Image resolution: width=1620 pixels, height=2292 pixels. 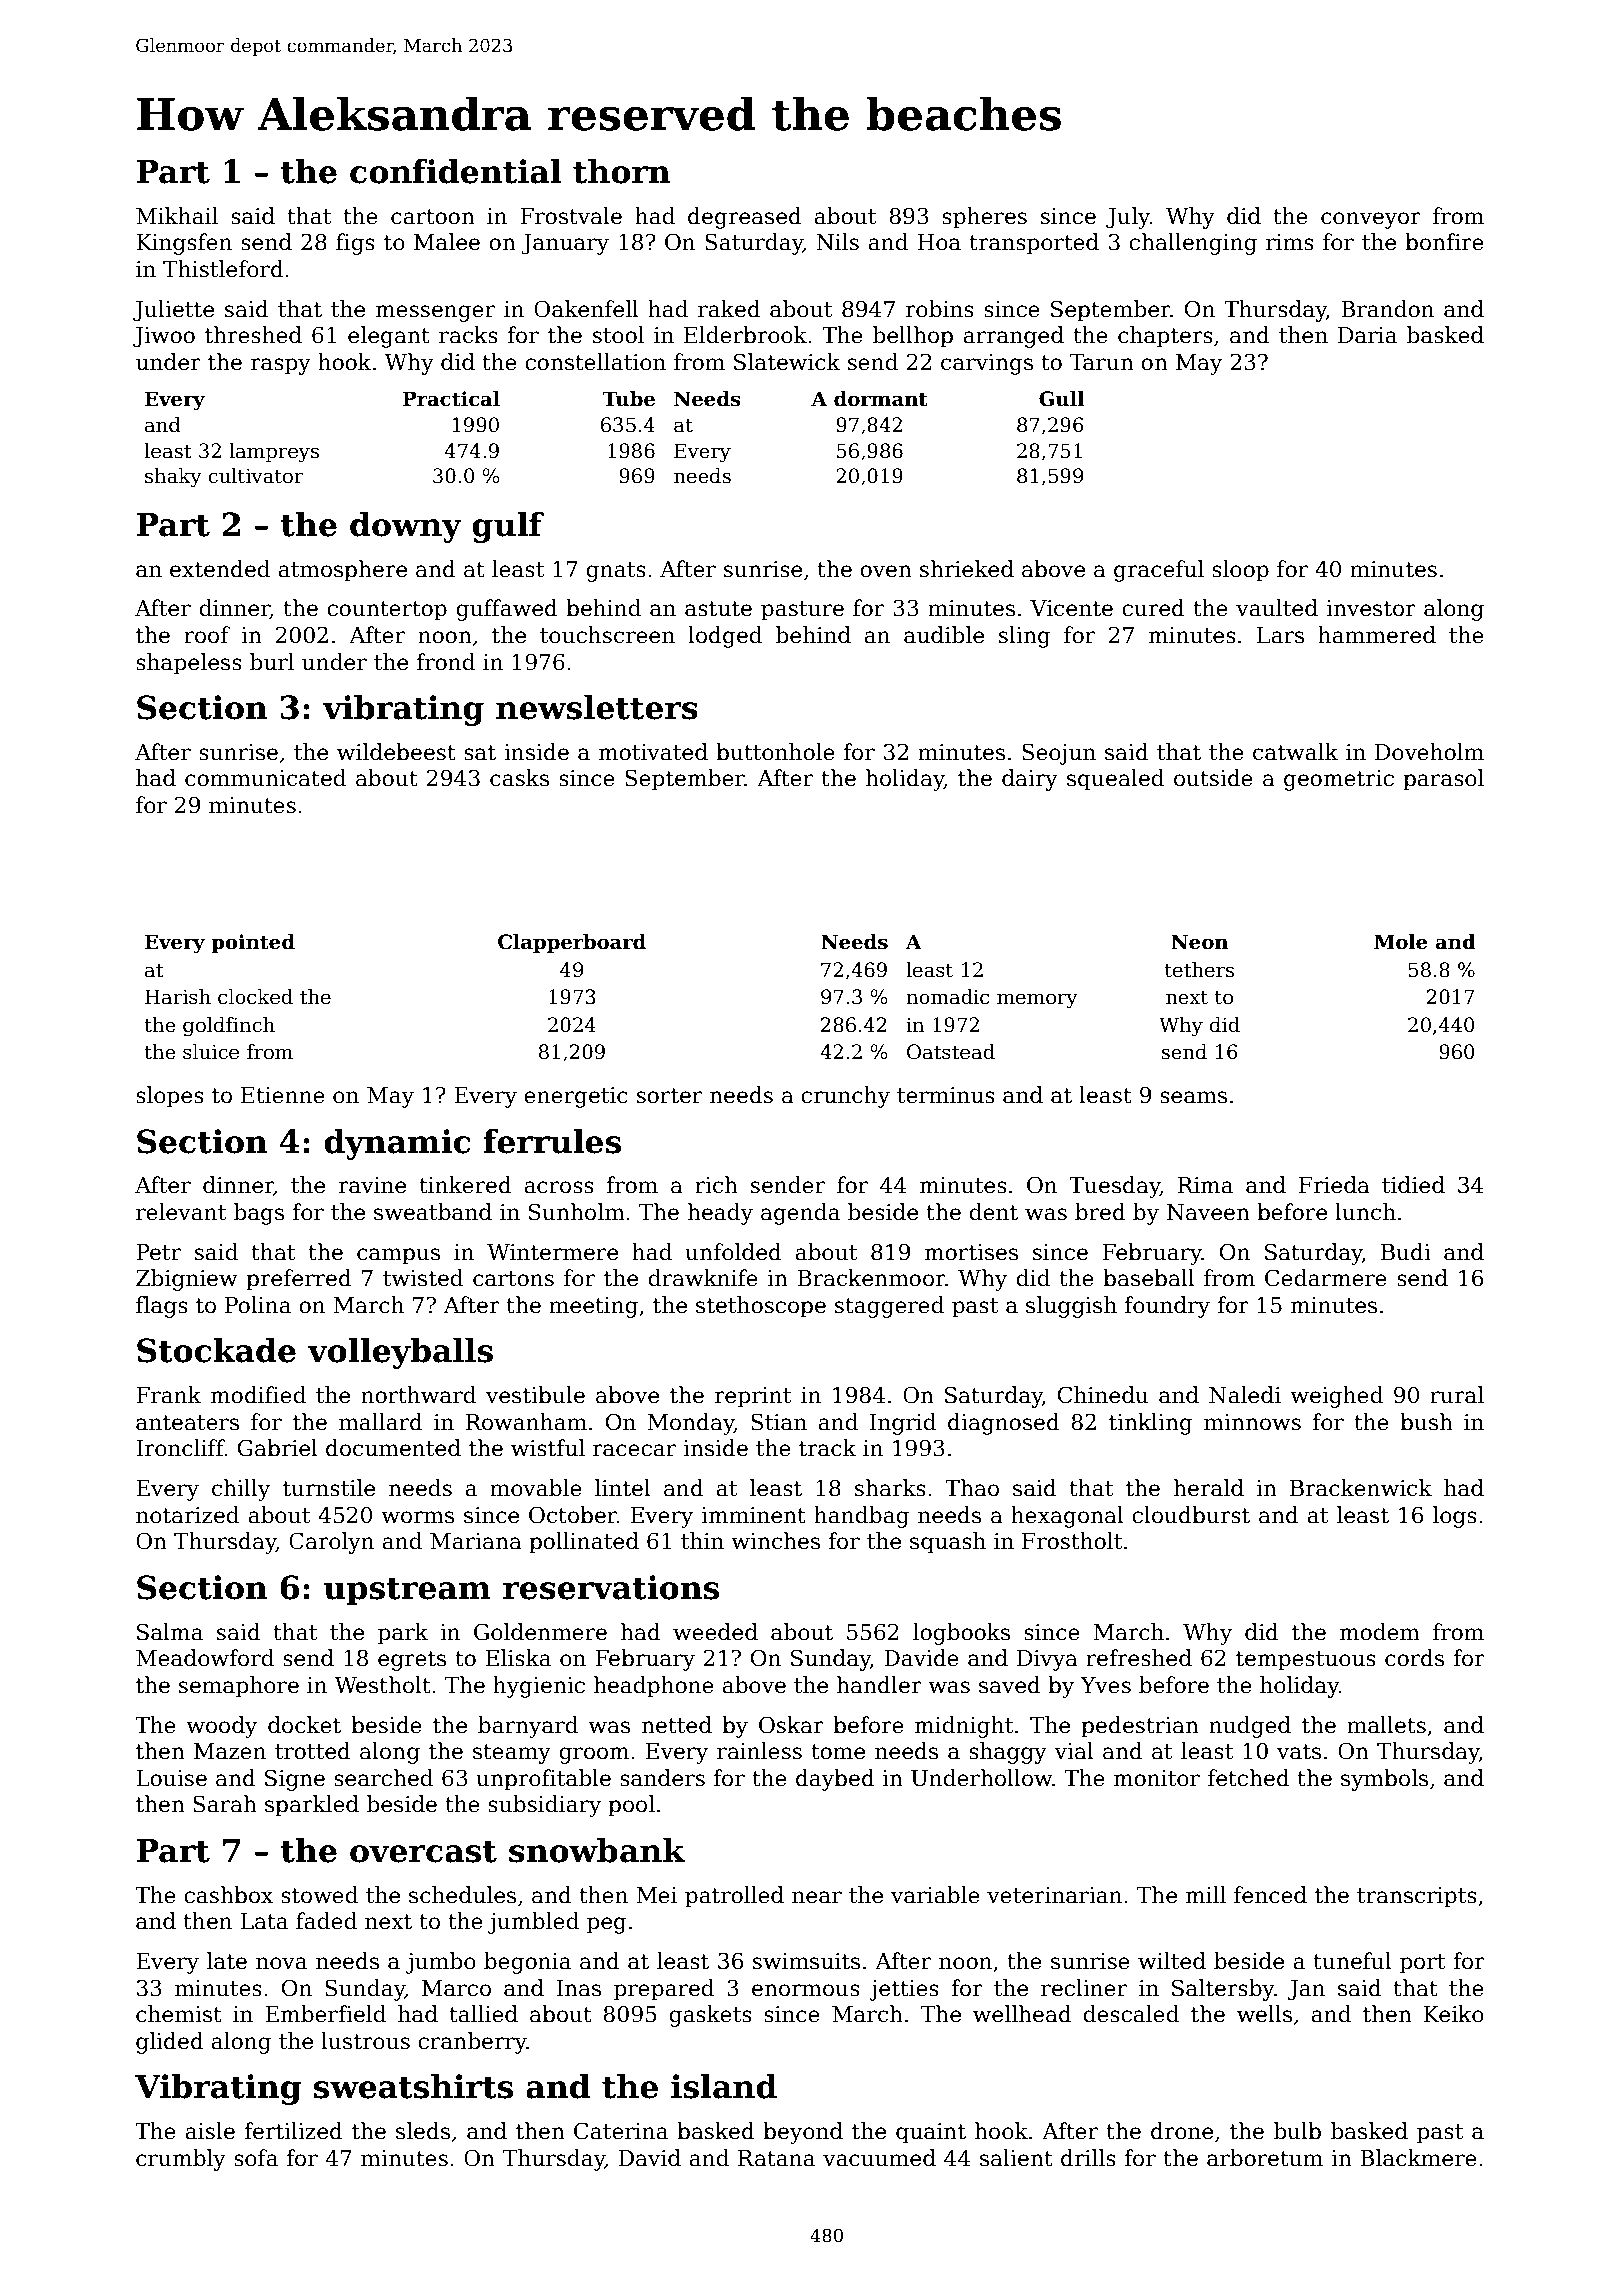 What do you see at coordinates (761, 1307) in the screenshot?
I see `stethoscope` at bounding box center [761, 1307].
